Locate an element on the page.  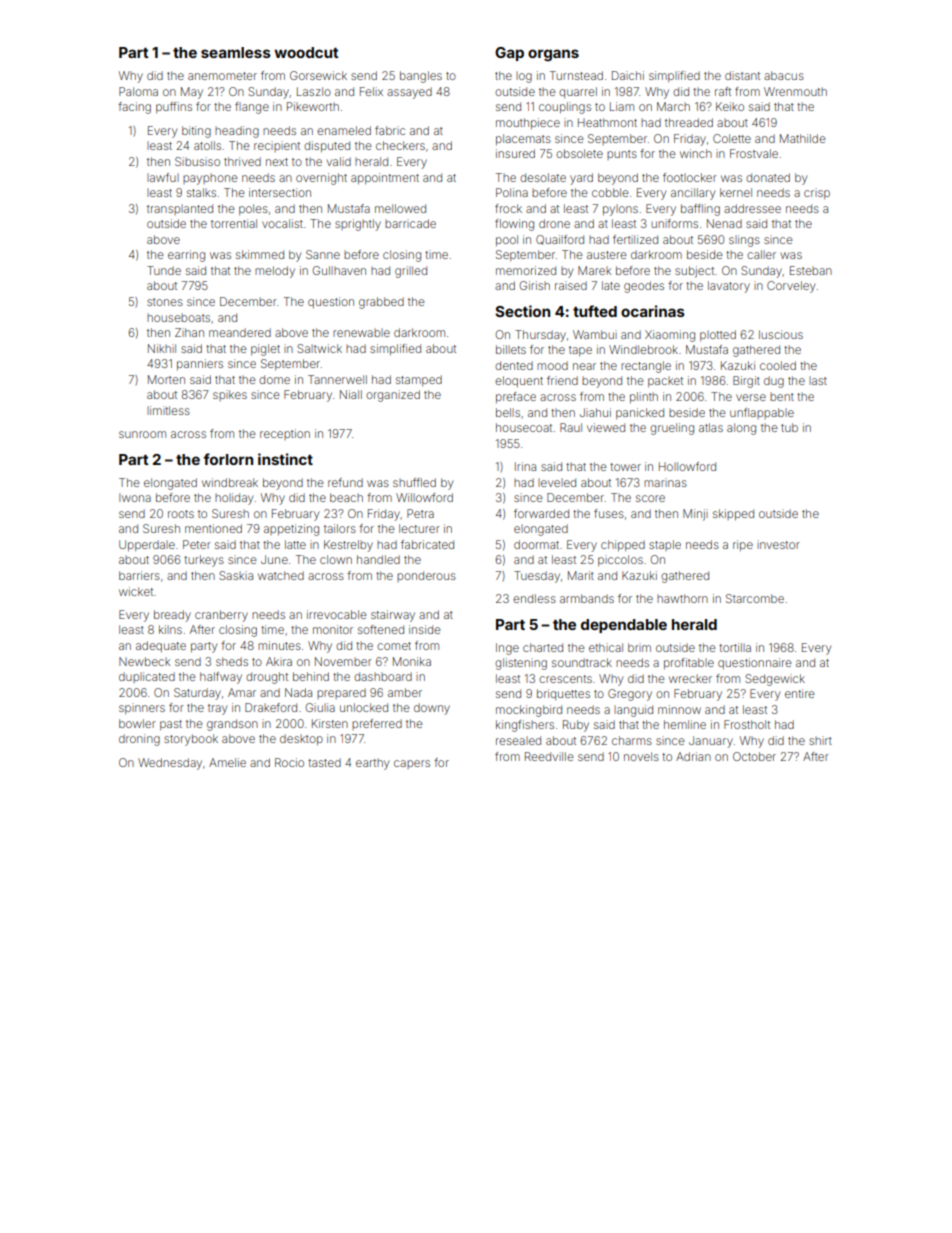
shuffled is located at coordinates (414, 482).
